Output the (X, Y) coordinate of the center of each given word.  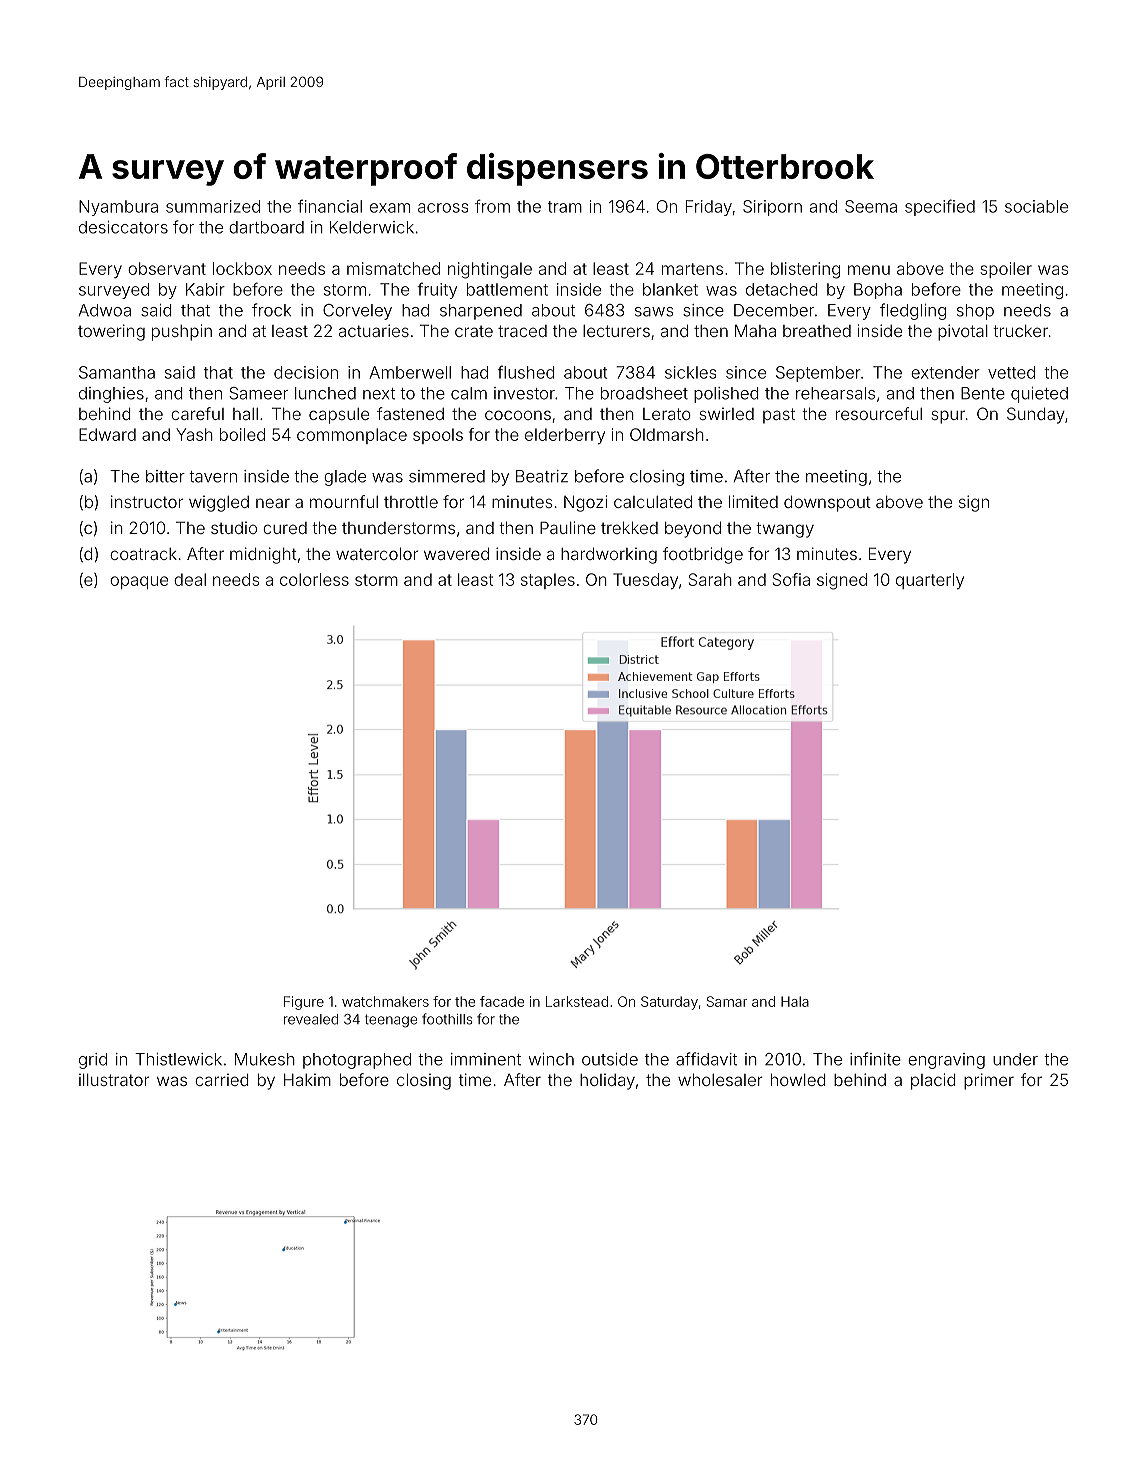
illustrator (114, 1079)
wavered (456, 553)
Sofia (791, 579)
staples (548, 581)
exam (390, 208)
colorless (314, 579)
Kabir (205, 289)
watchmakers (385, 1001)
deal (190, 579)
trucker (1020, 331)
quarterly (930, 581)
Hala (795, 1001)
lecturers (616, 331)
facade (502, 1001)
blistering (805, 270)
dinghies (111, 395)
